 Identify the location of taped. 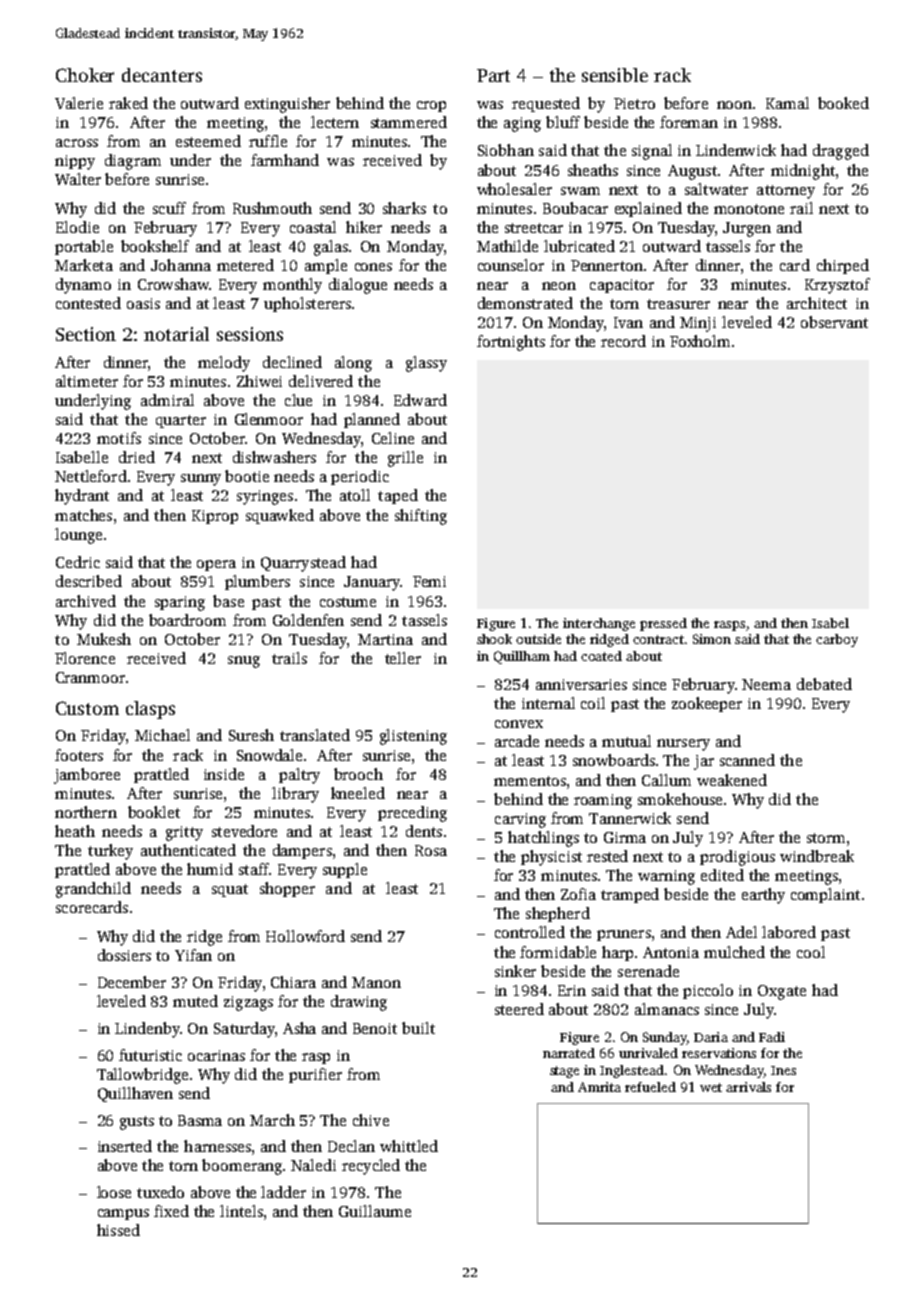
(398, 496).
